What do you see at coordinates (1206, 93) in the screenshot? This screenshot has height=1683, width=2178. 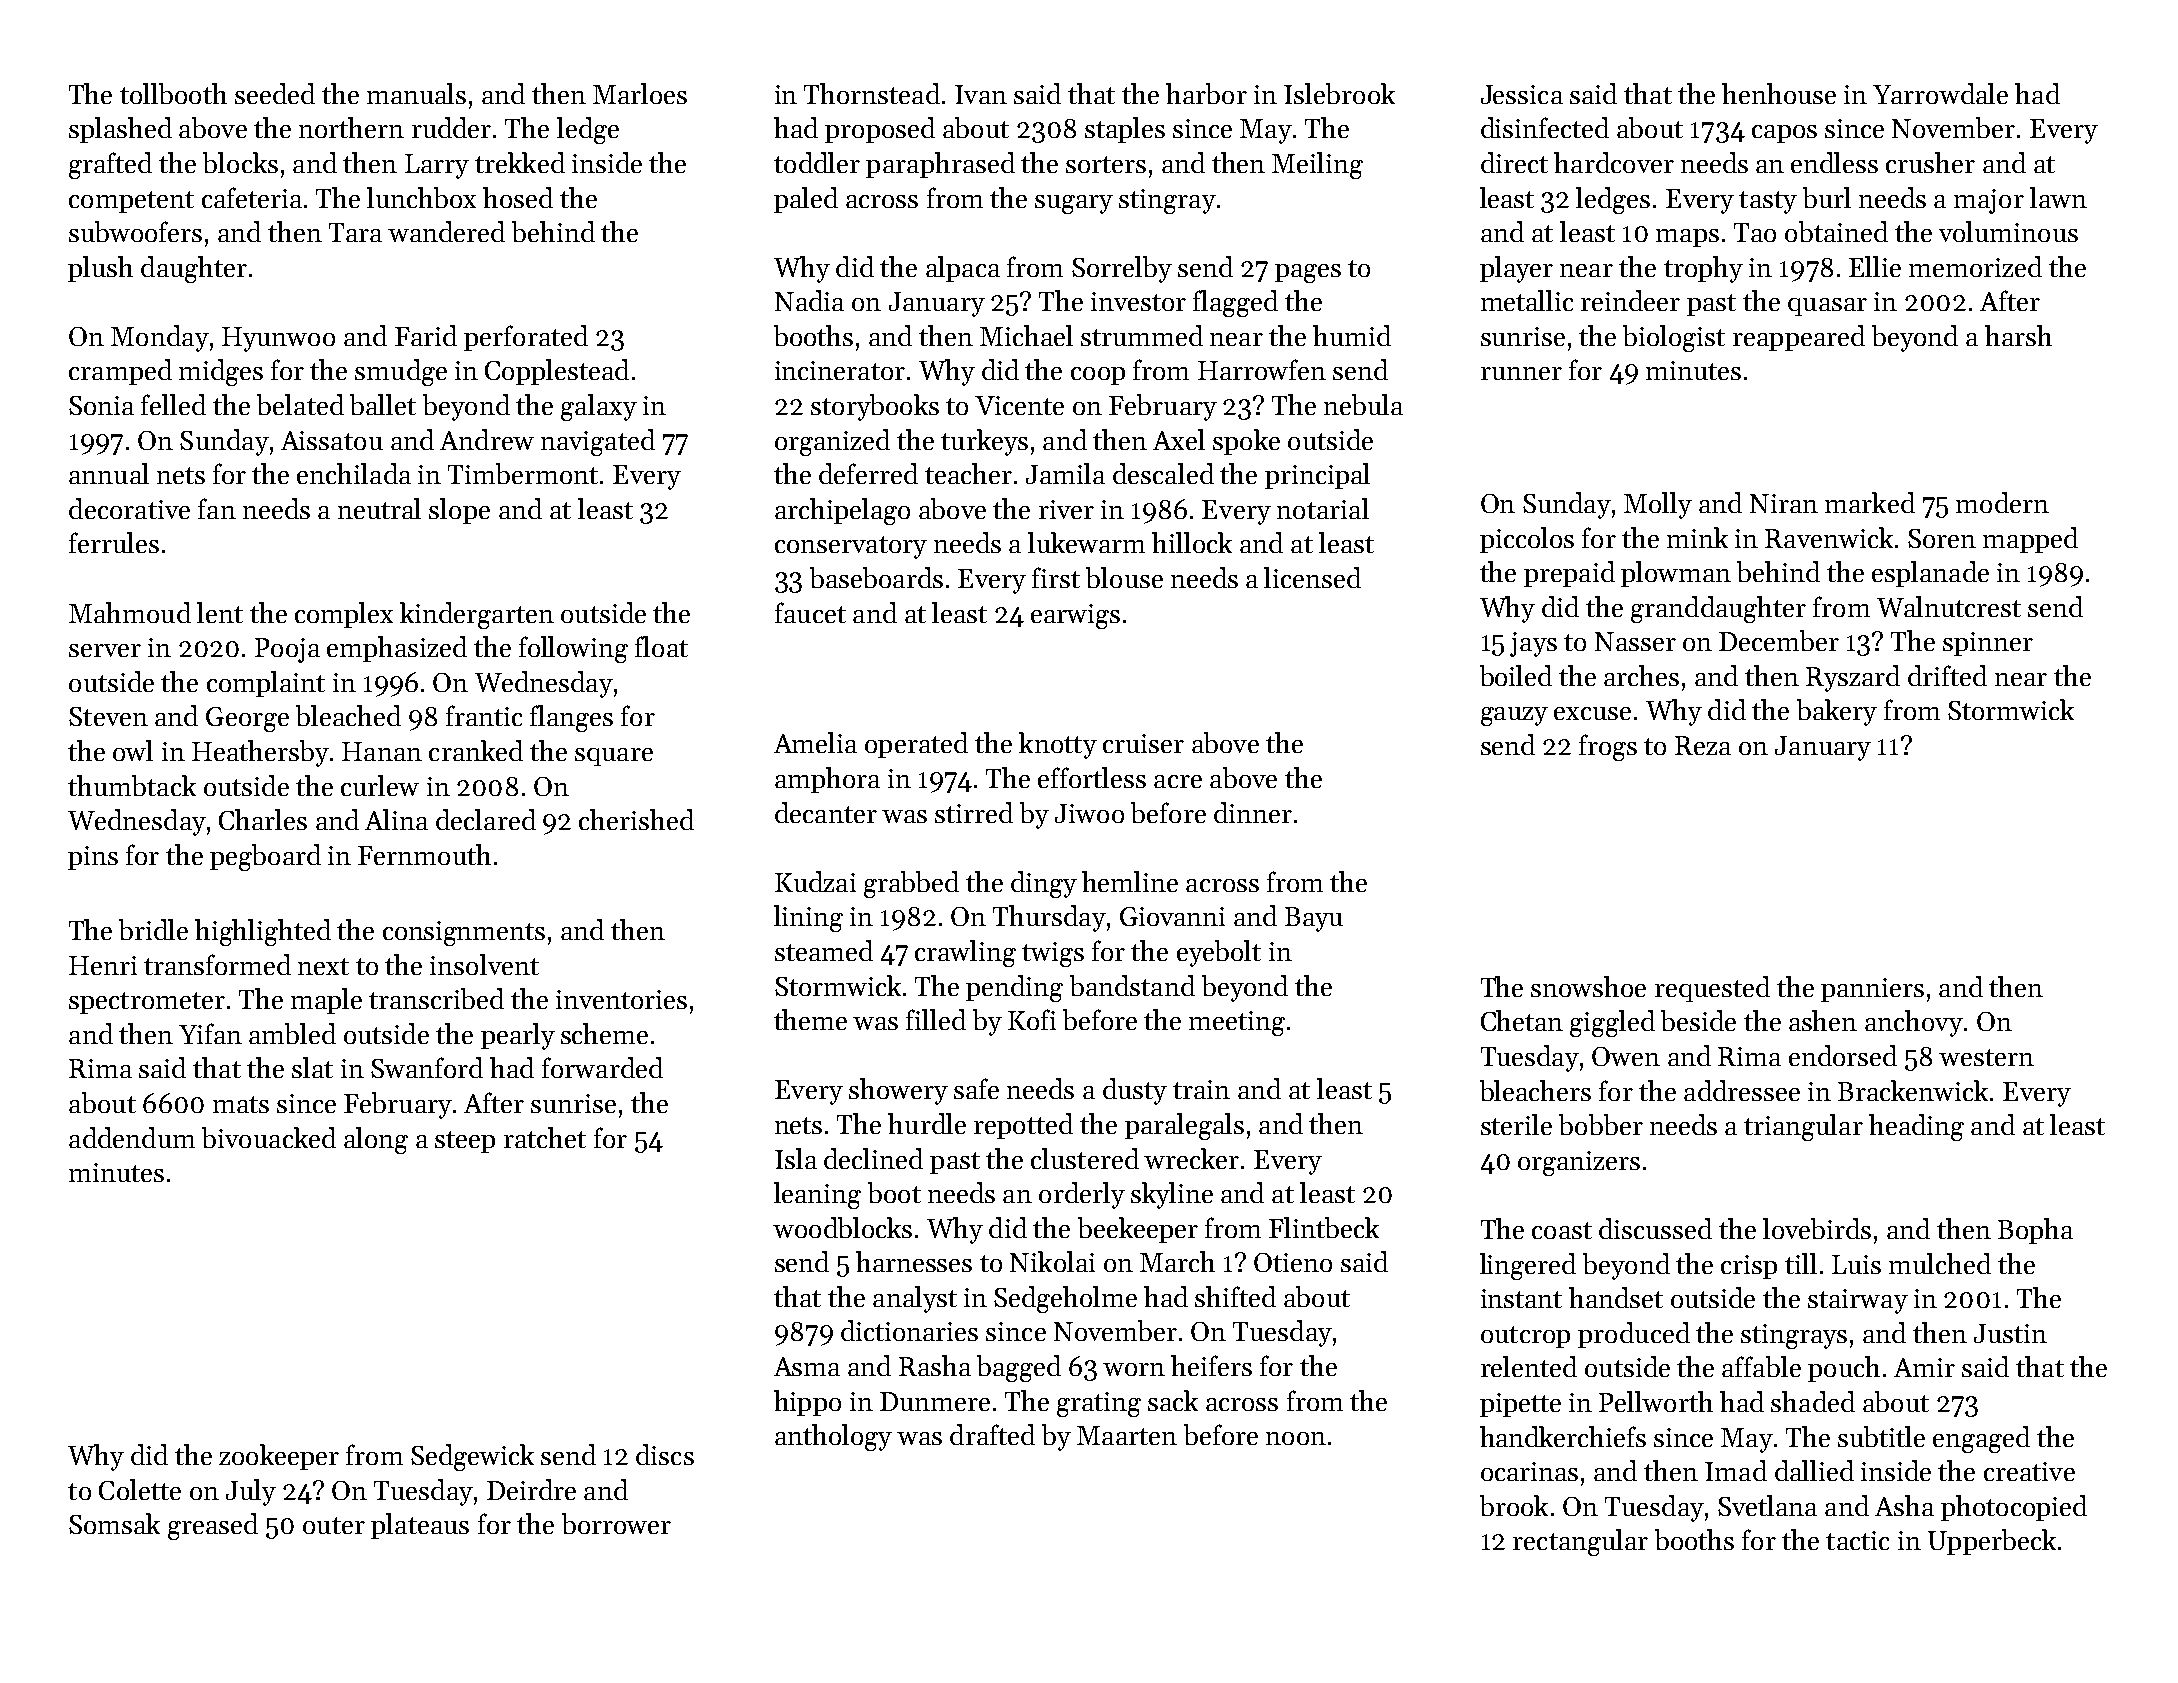 I see `harbor` at bounding box center [1206, 93].
